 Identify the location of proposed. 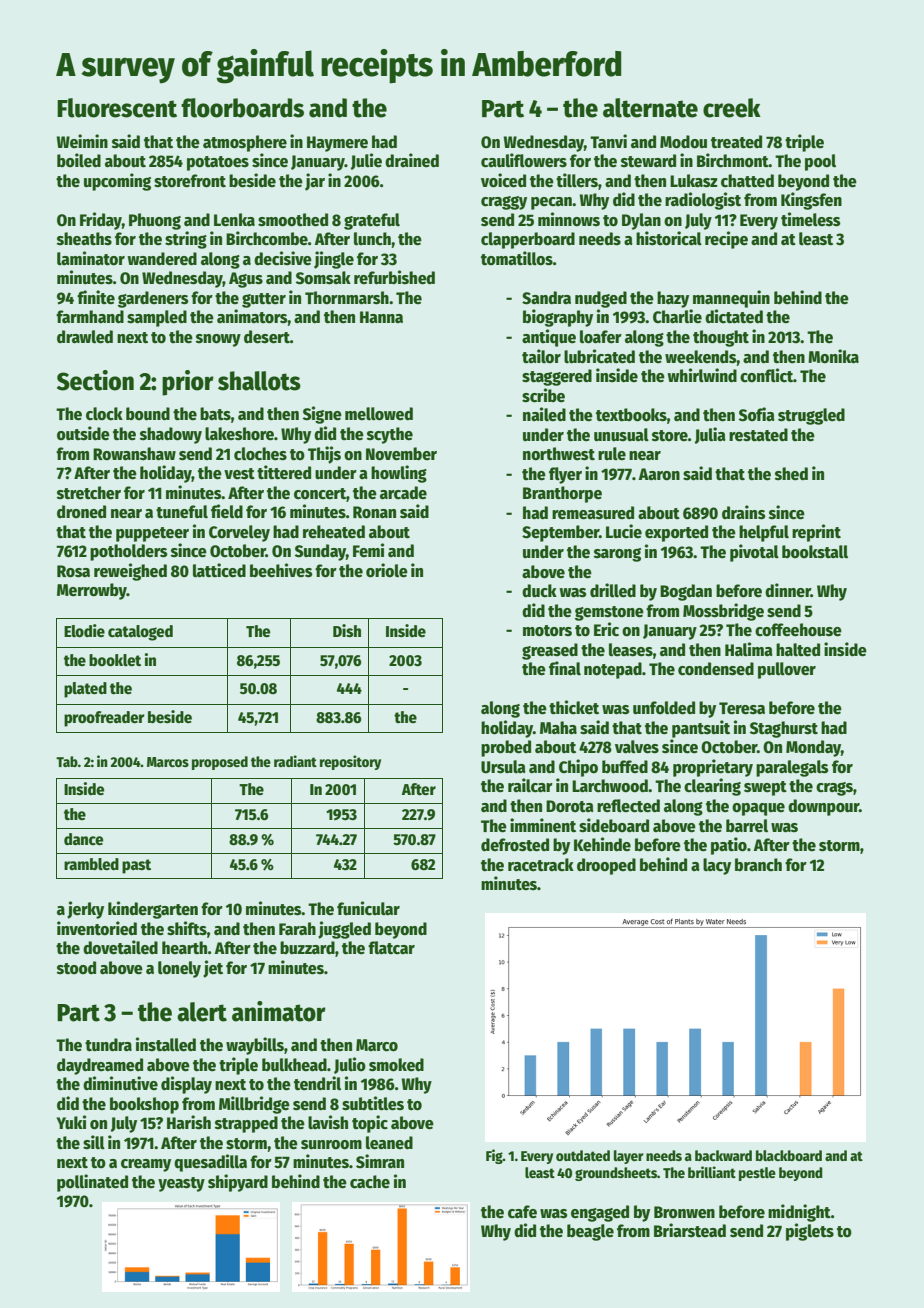
(220, 763).
